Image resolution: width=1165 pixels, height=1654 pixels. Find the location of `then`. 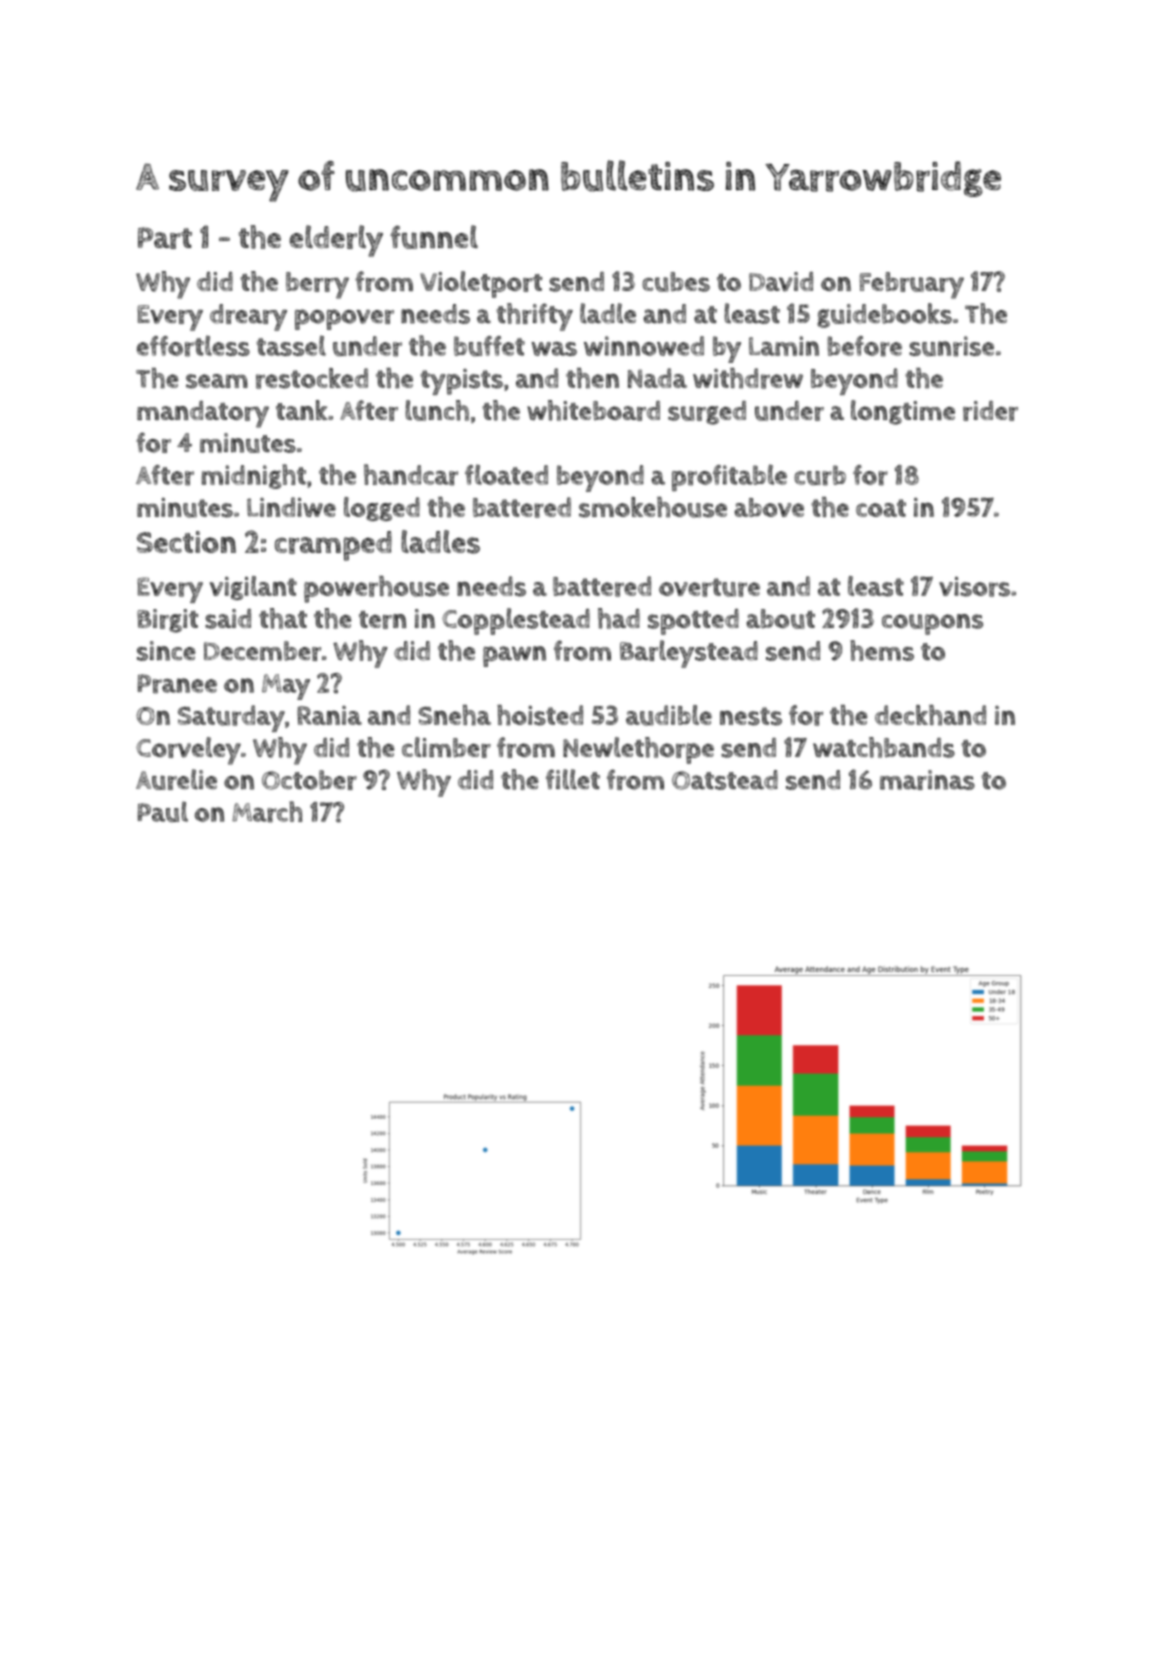

then is located at coordinates (592, 378).
